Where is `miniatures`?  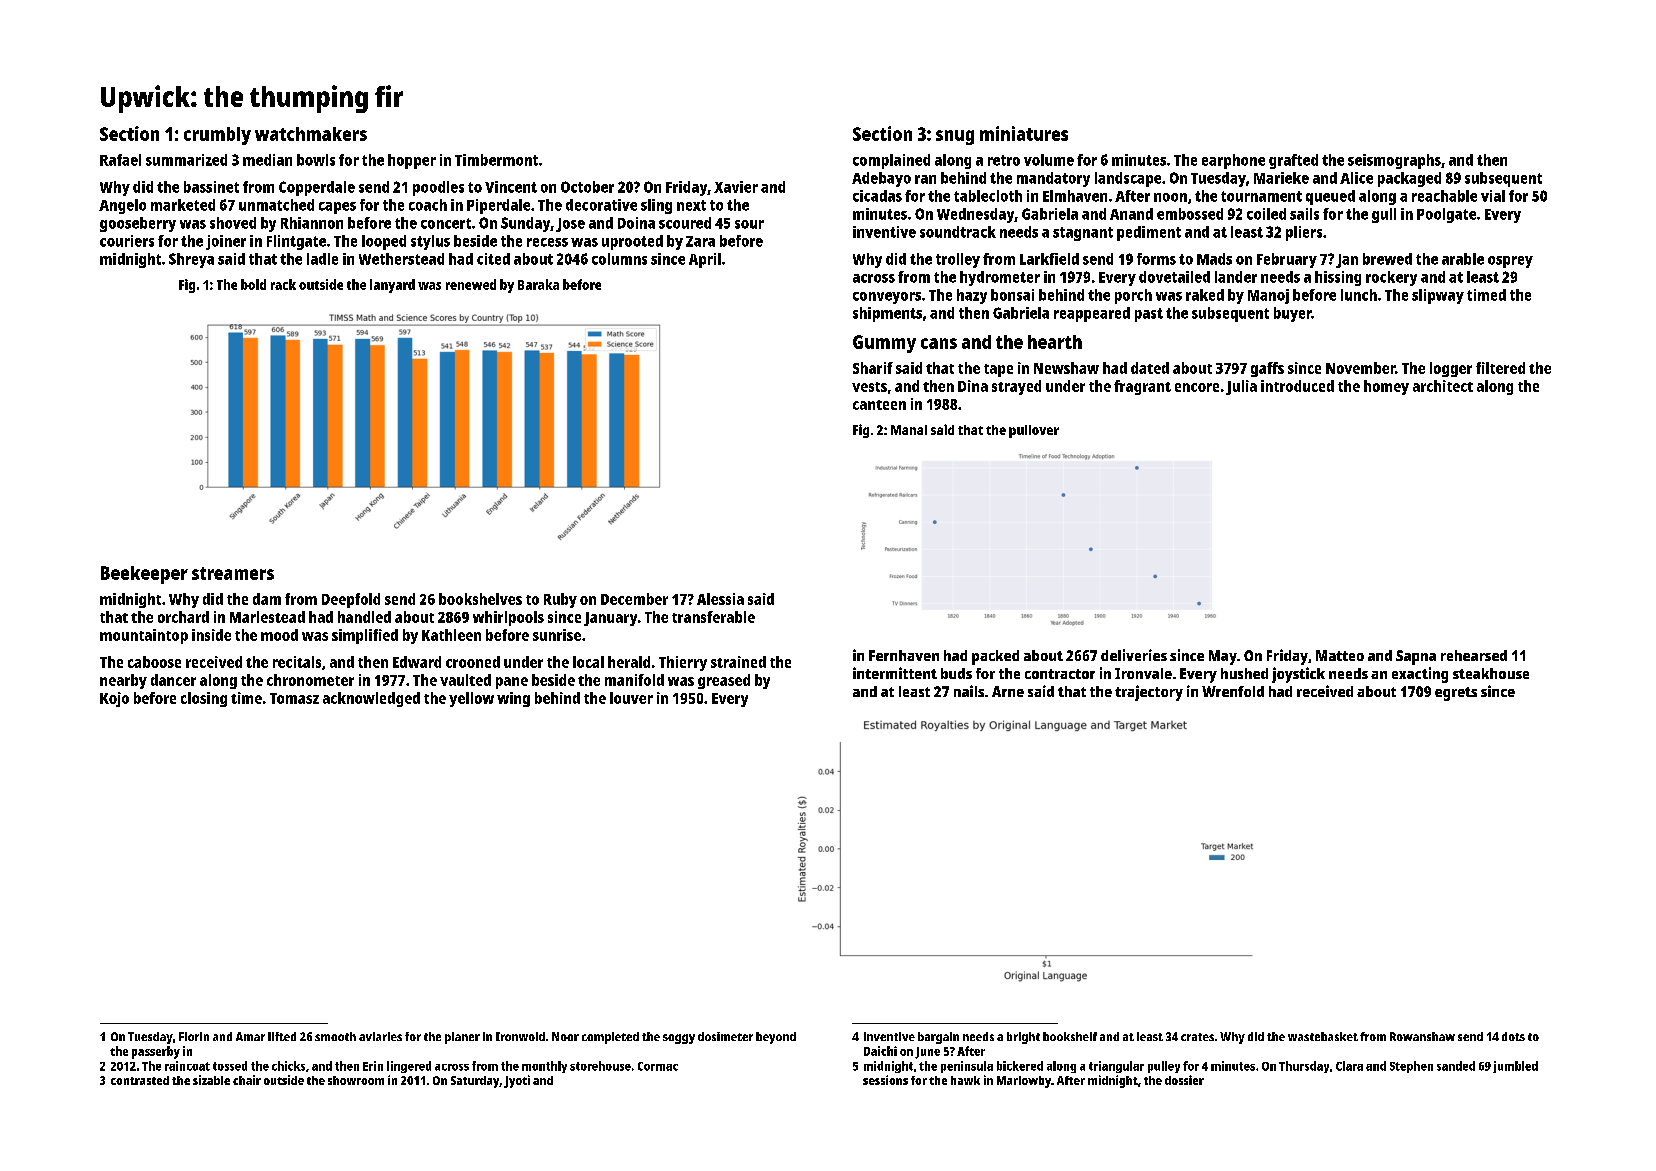
miniatures is located at coordinates (1024, 133).
